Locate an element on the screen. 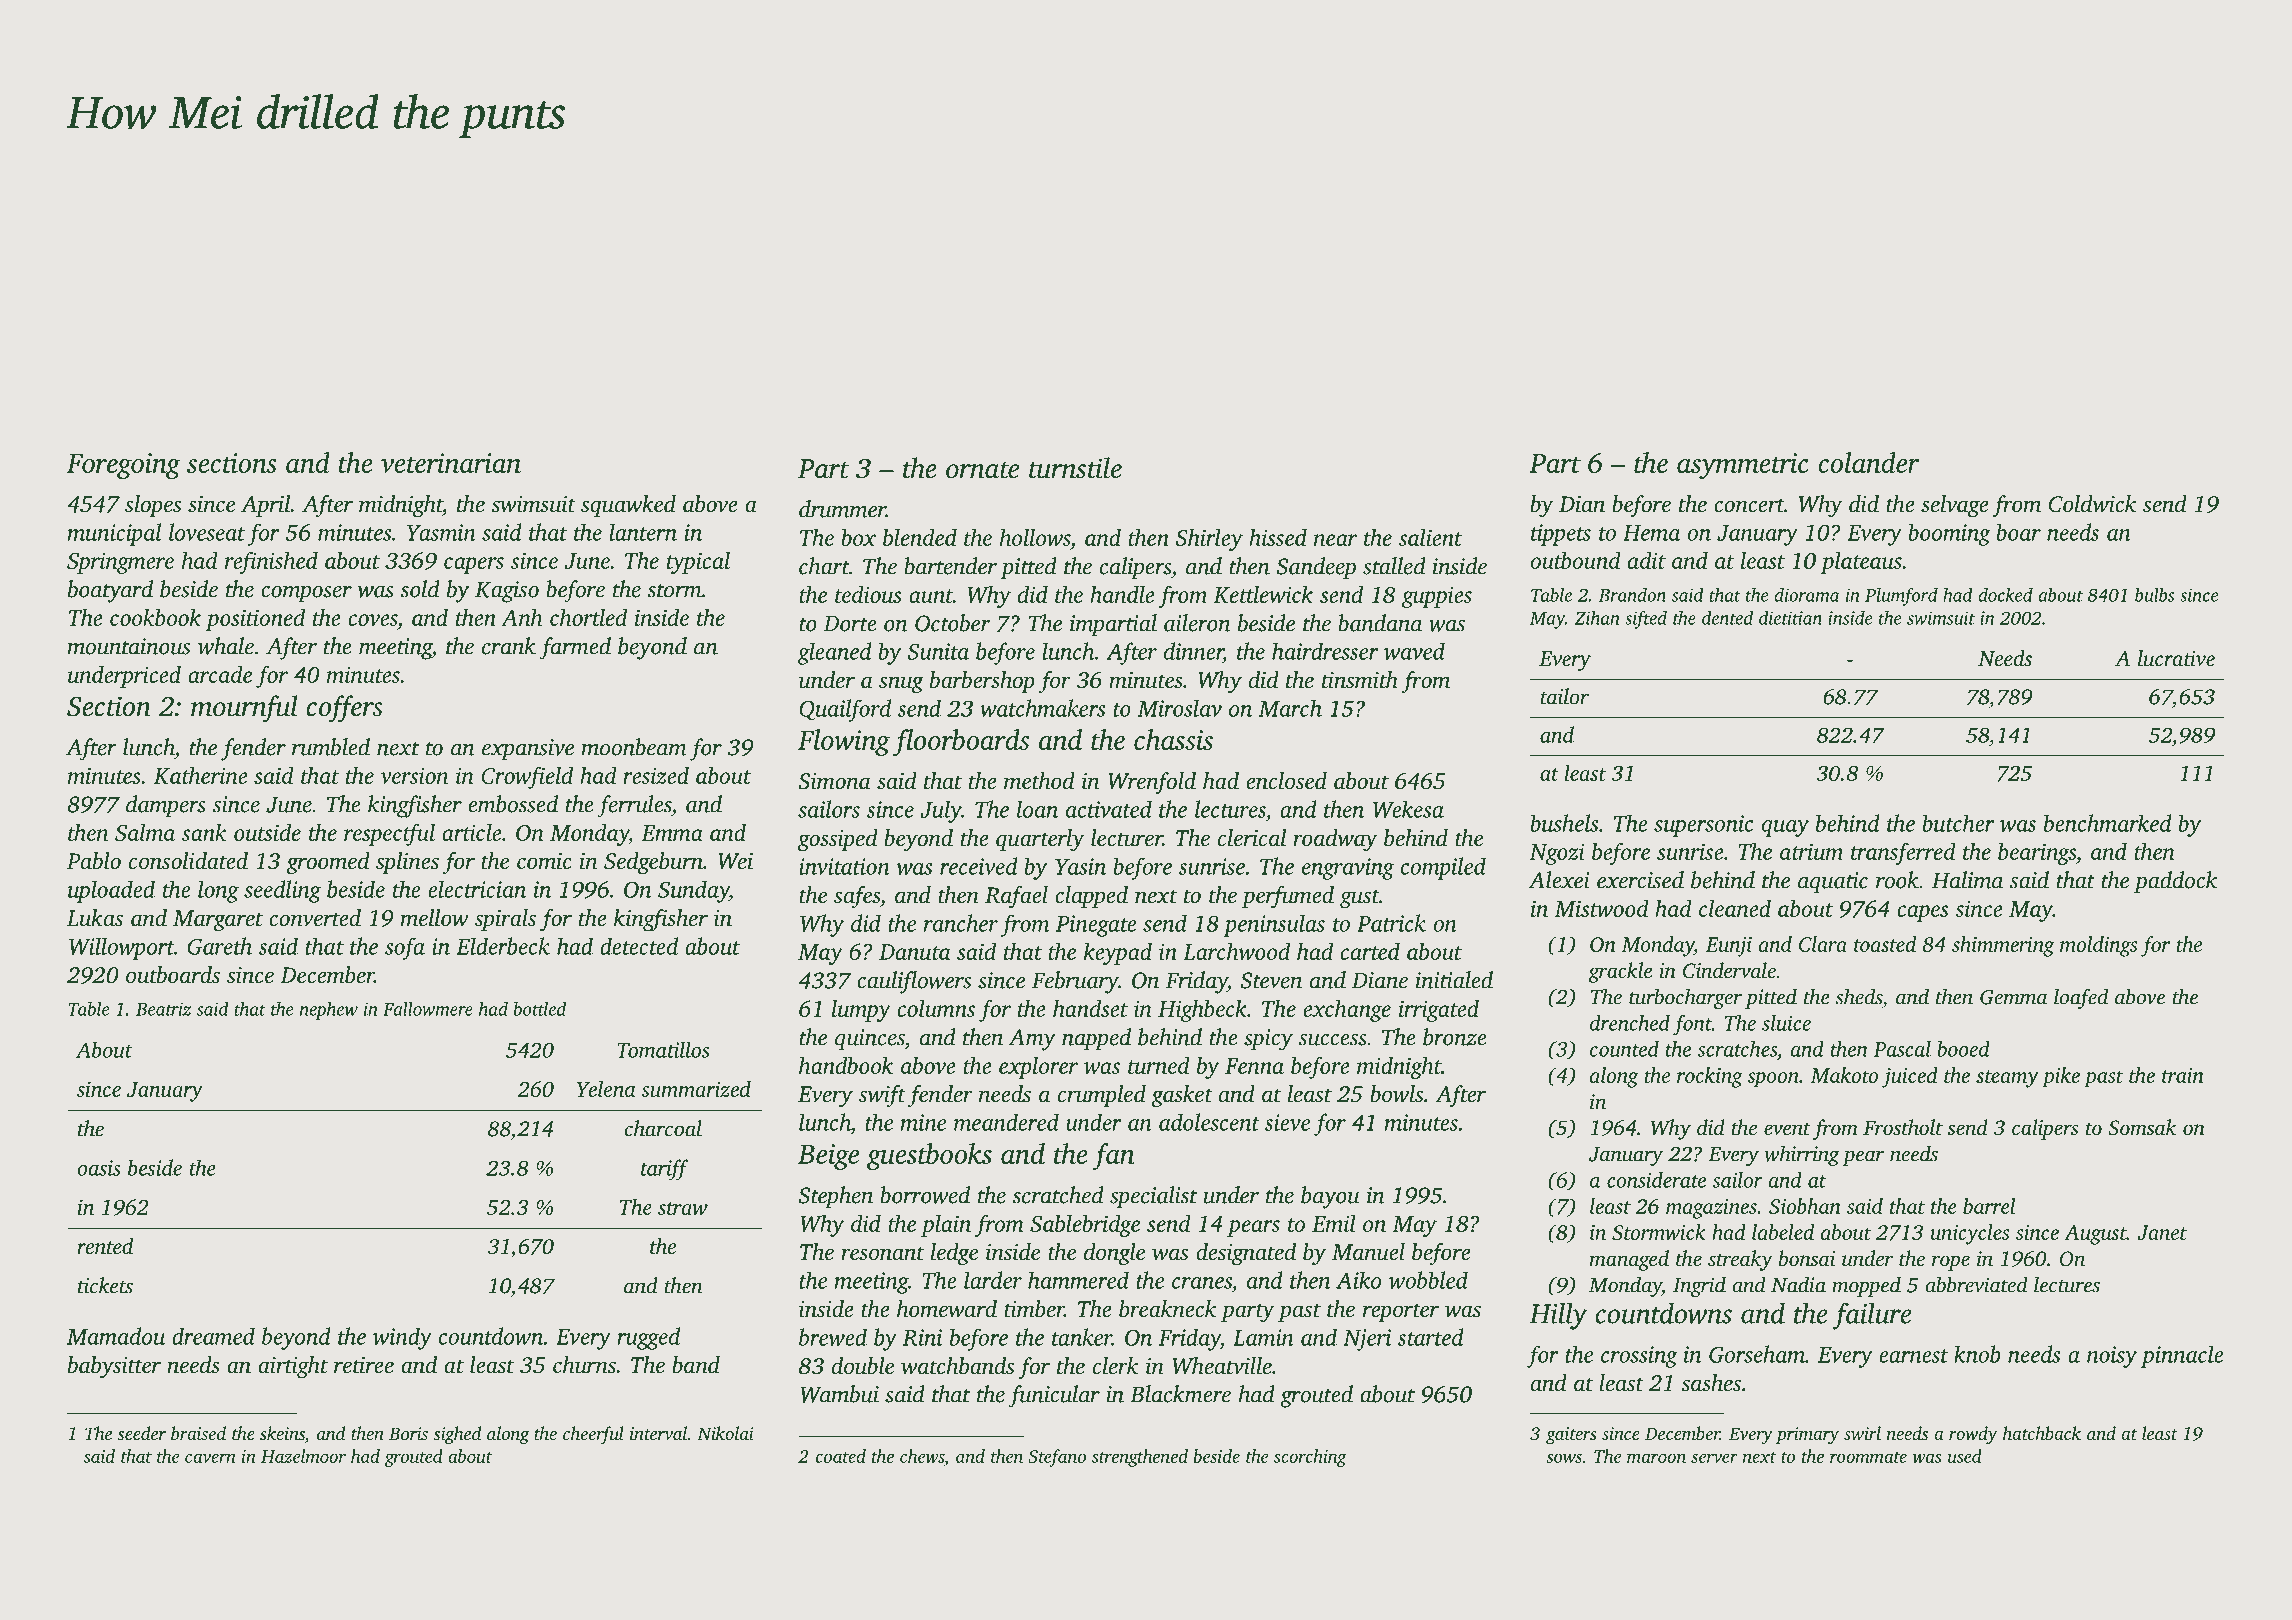 The width and height of the screenshot is (2292, 1620). lucrative is located at coordinates (2176, 658).
